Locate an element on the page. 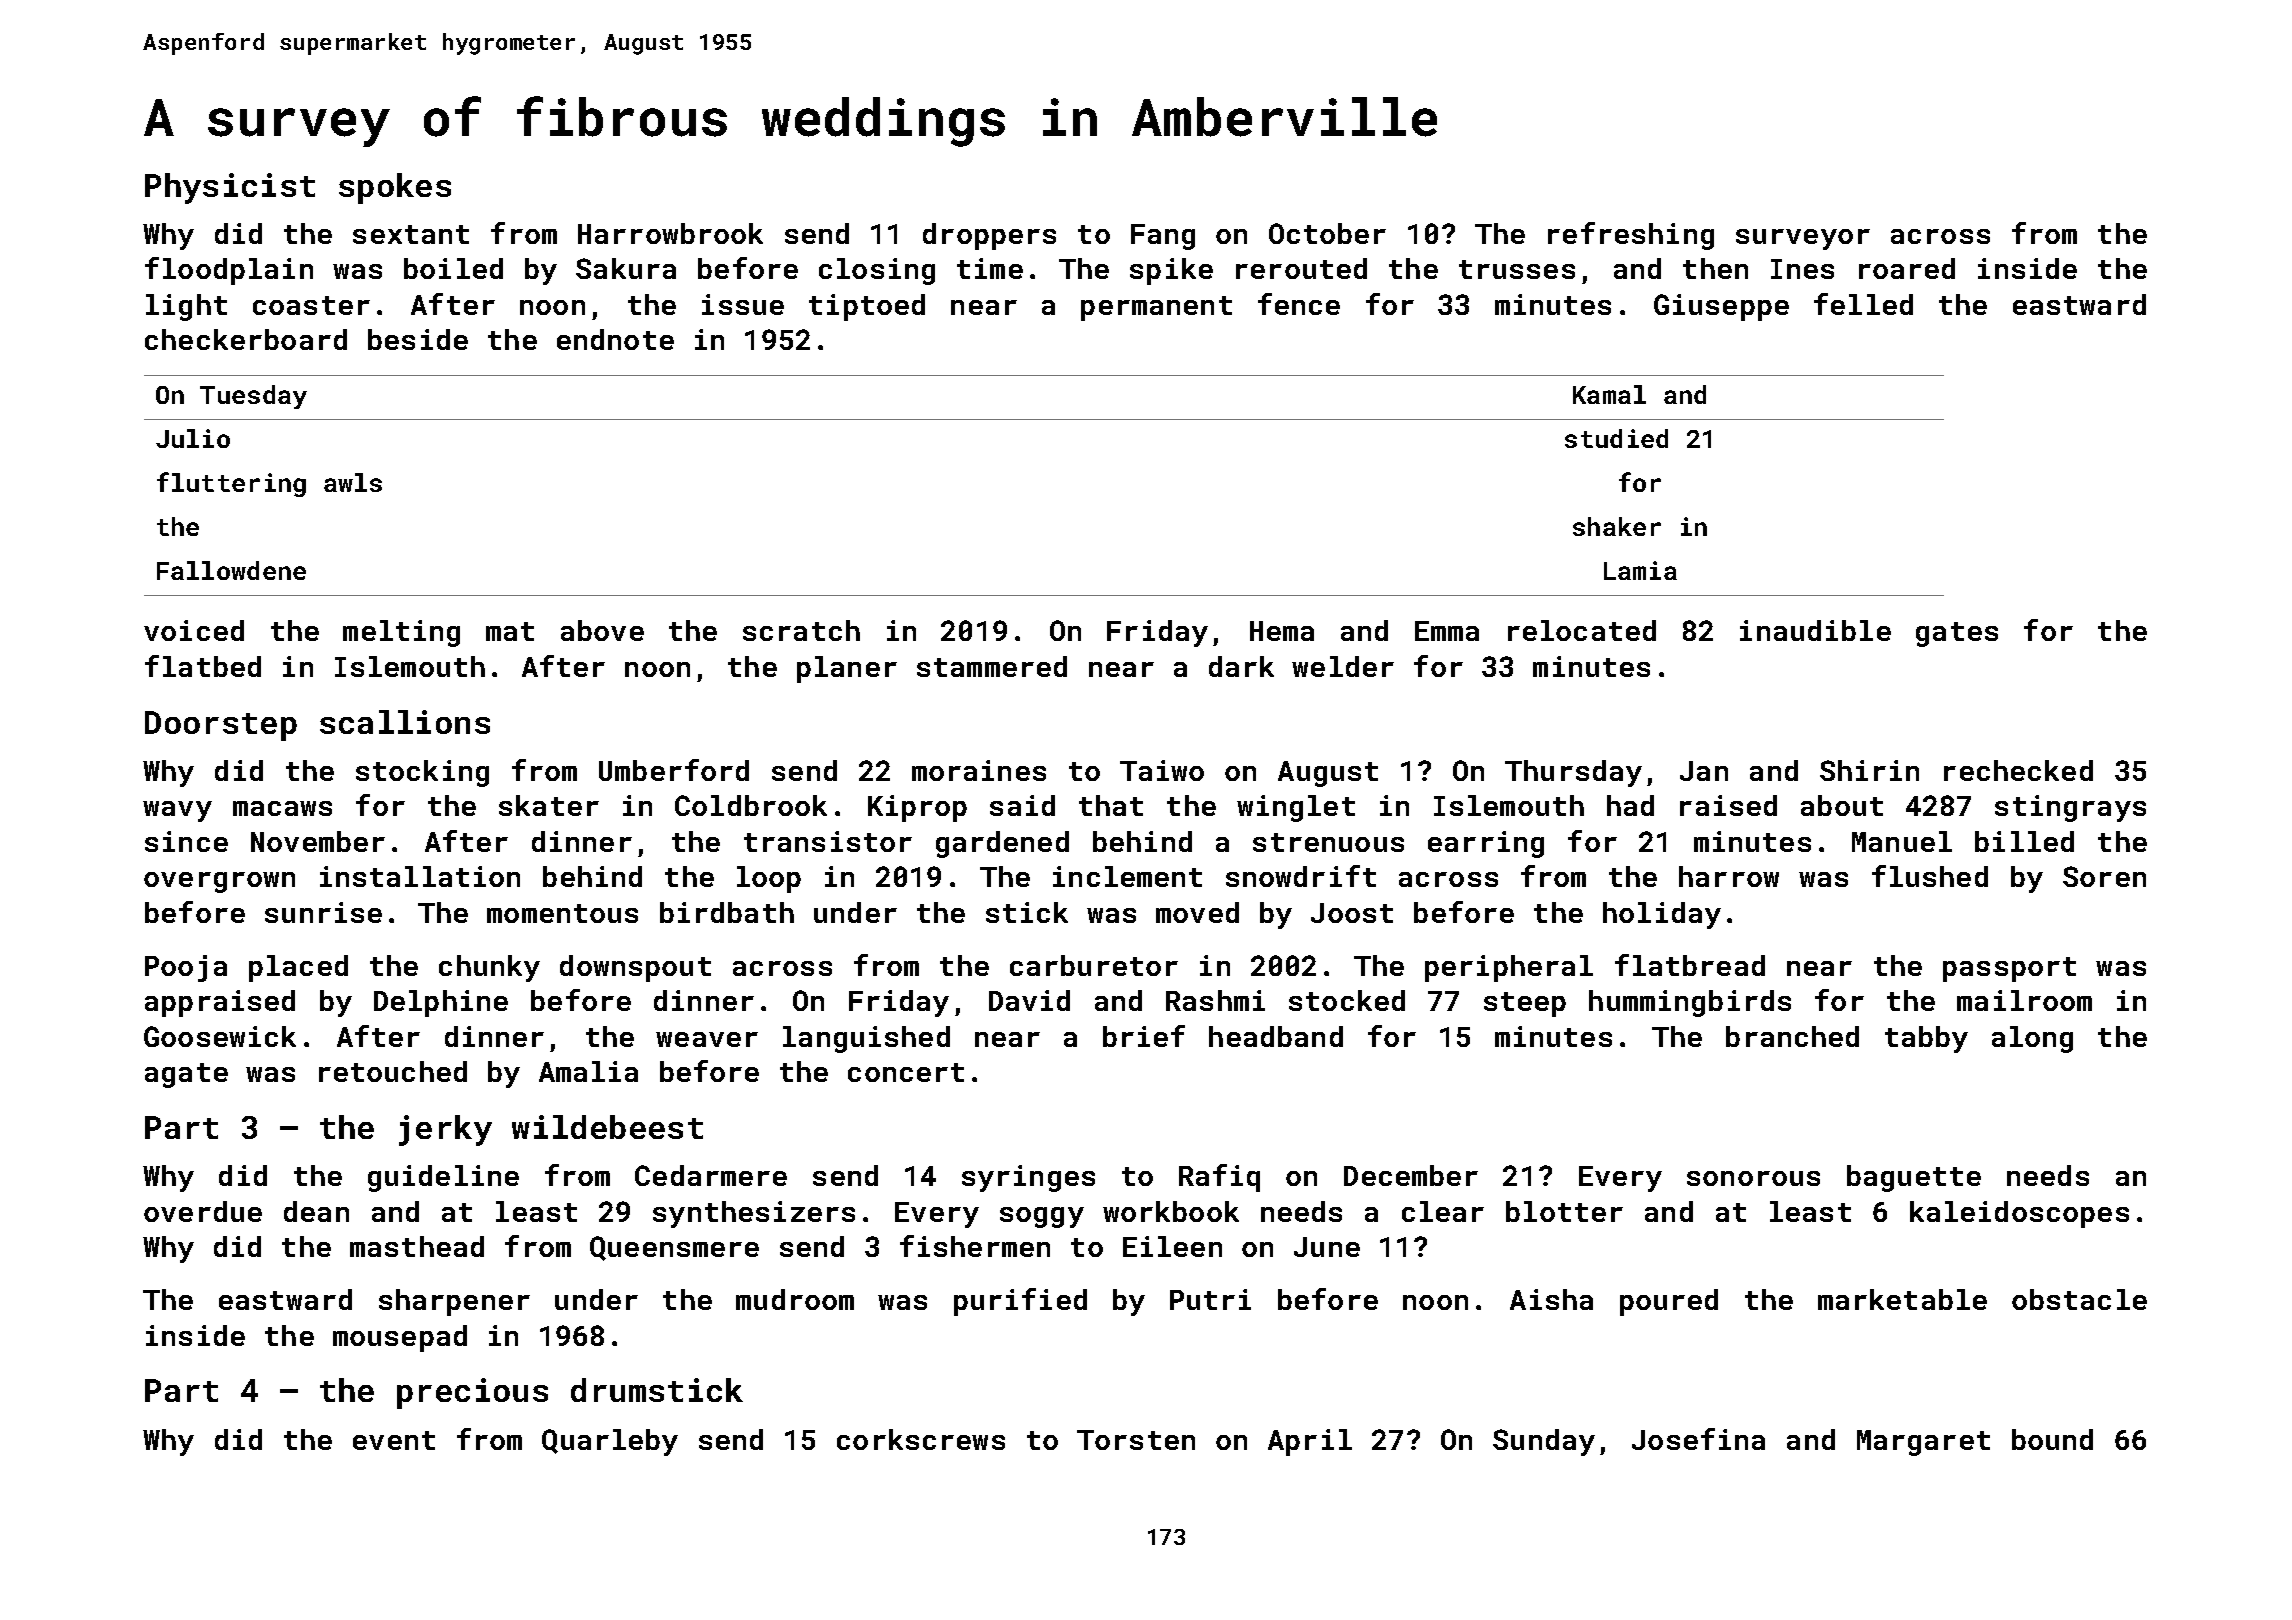 This image has width=2292, height=1620. roared is located at coordinates (1907, 268).
